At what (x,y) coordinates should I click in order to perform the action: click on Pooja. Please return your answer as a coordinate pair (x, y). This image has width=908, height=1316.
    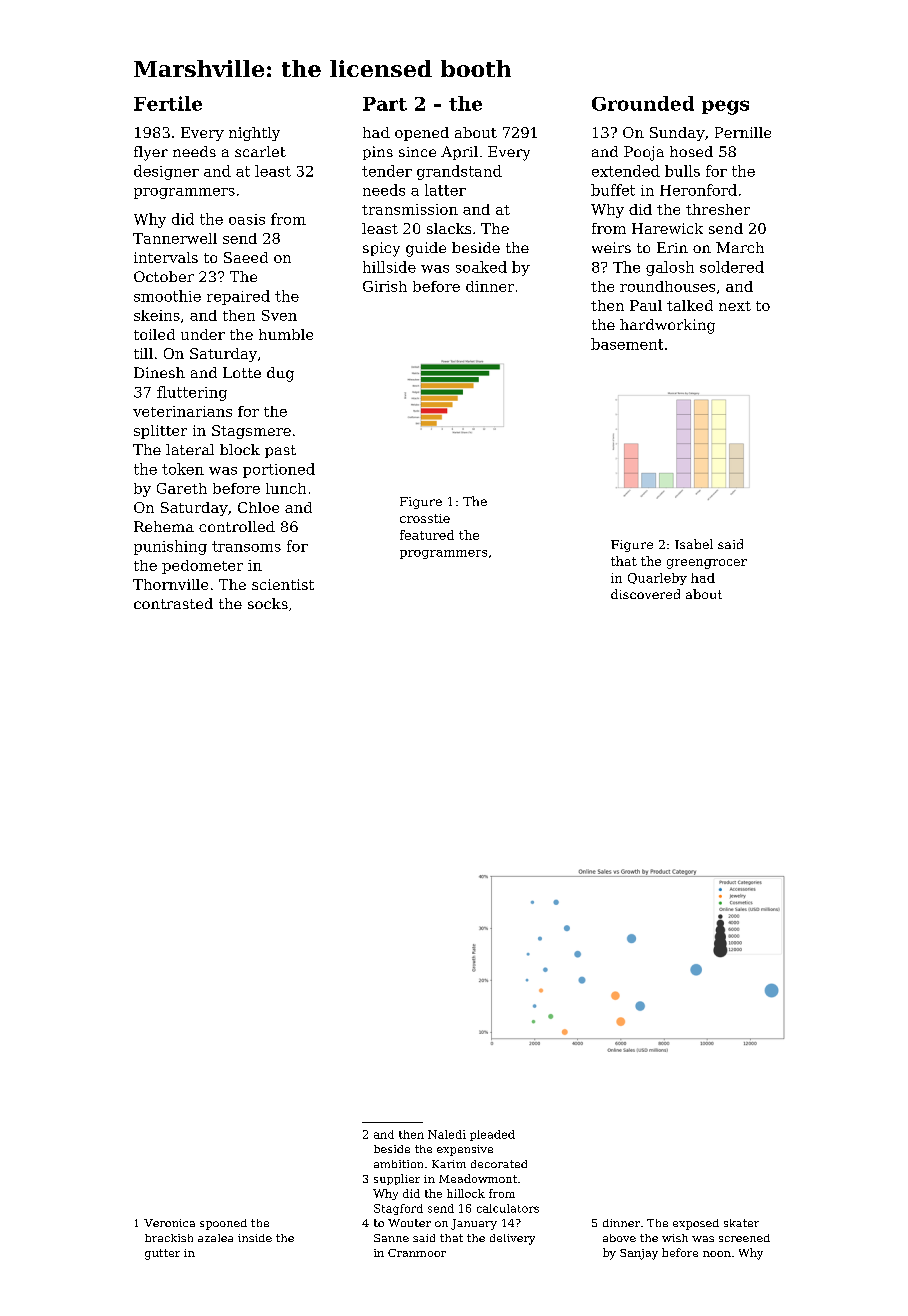
    Looking at the image, I should click on (644, 153).
